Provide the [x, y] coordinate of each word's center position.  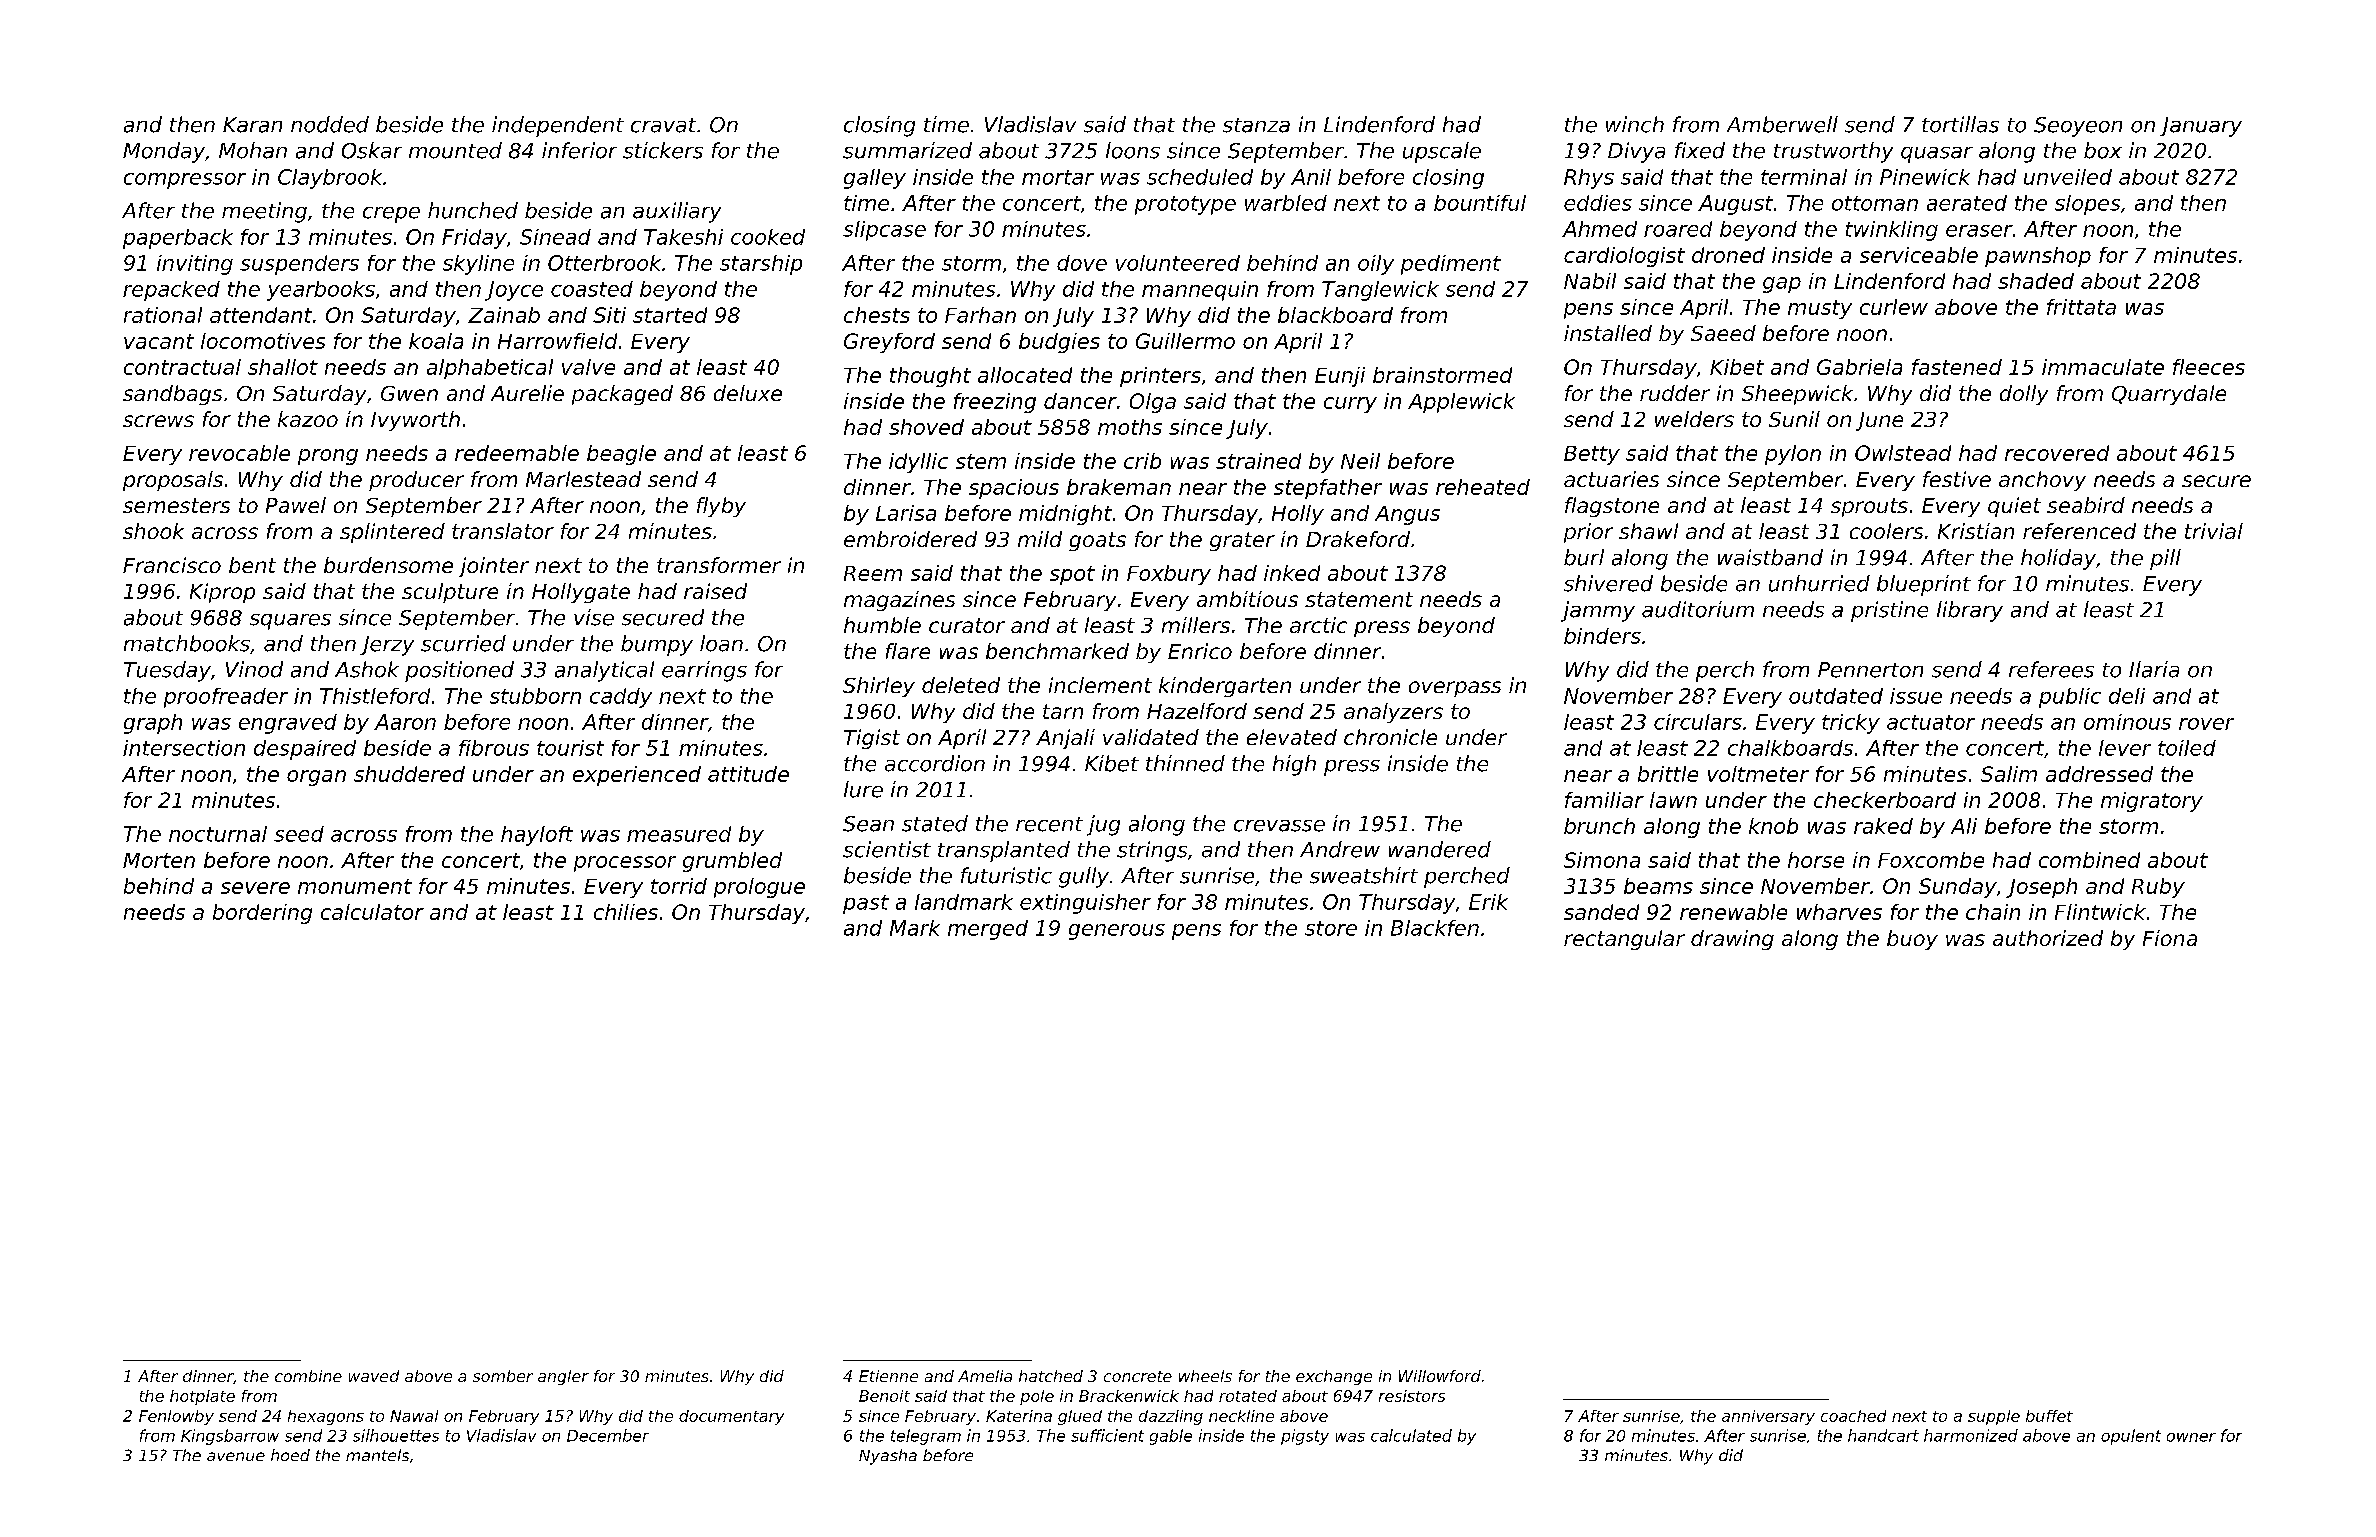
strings [1152, 851]
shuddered [409, 774]
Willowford [1440, 1376]
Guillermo [1185, 341]
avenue [236, 1456]
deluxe [748, 393]
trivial [2214, 531]
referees [2051, 669]
